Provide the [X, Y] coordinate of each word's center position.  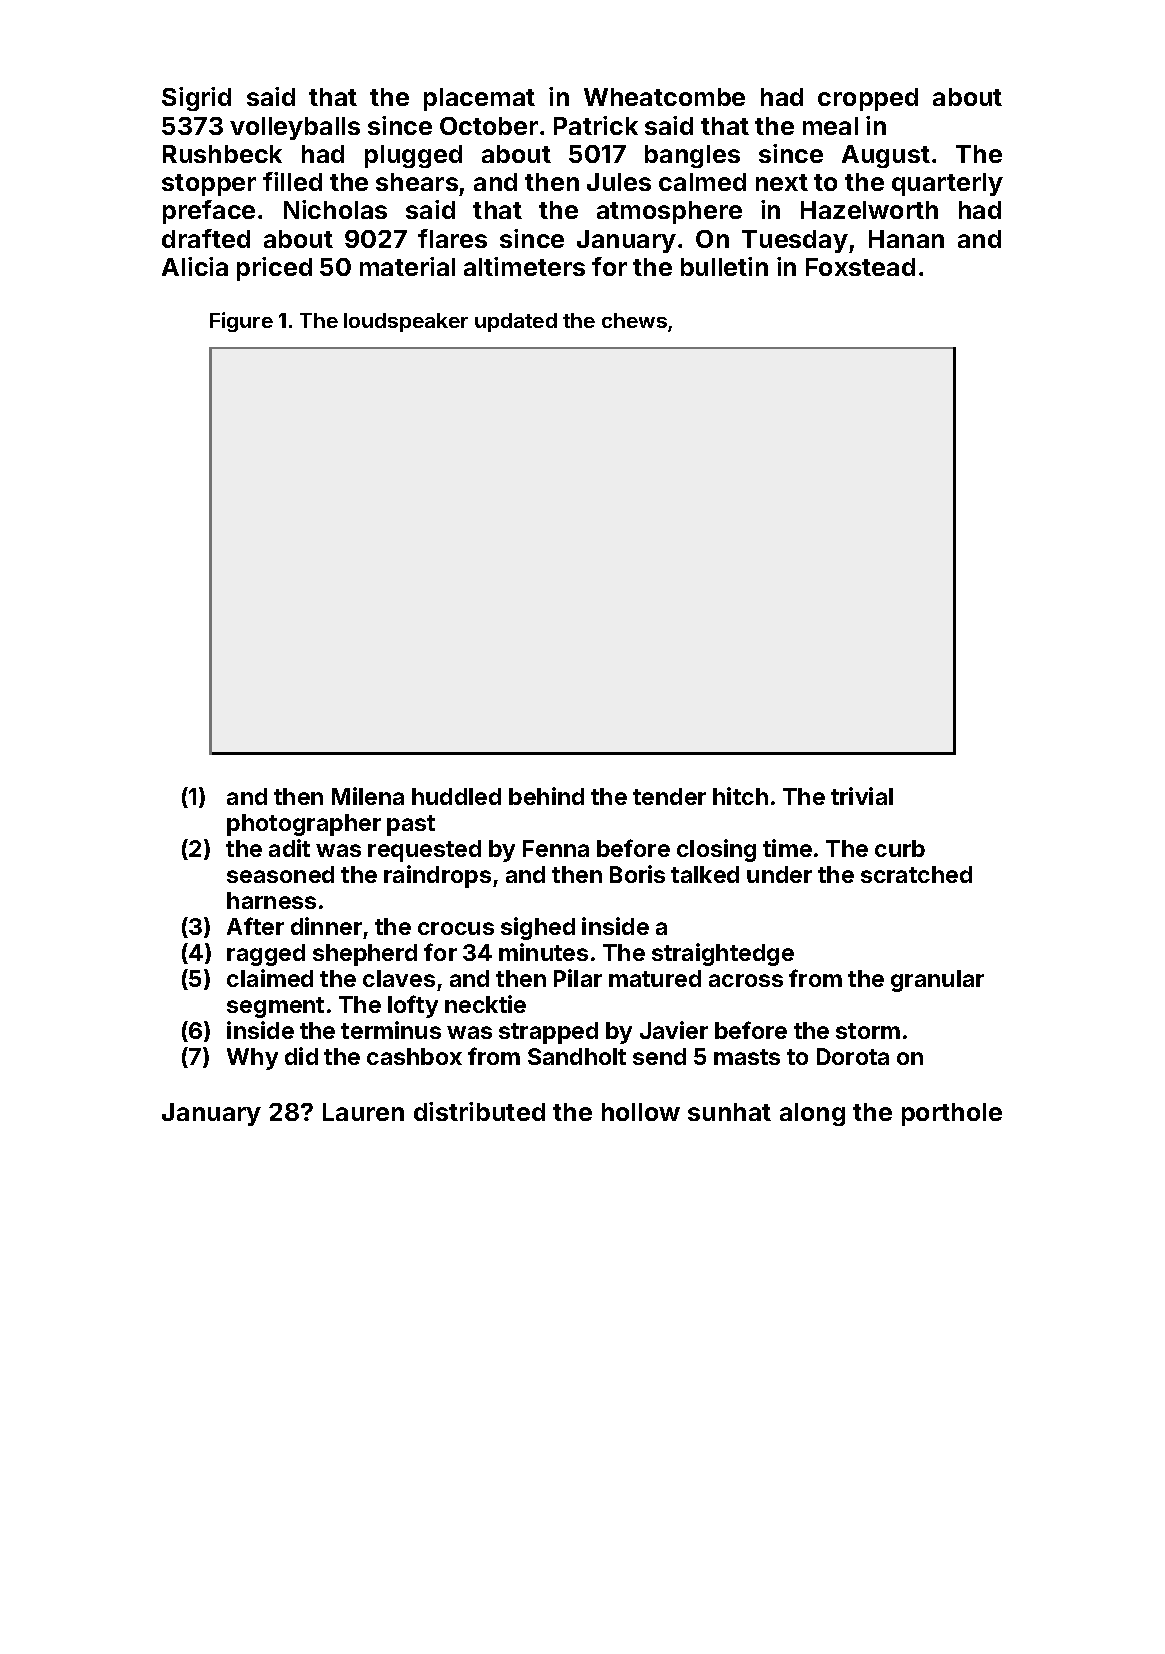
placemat [479, 99]
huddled [456, 796]
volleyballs [295, 128]
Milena [368, 796]
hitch [740, 796]
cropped [868, 99]
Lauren [363, 1112]
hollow [641, 1112]
